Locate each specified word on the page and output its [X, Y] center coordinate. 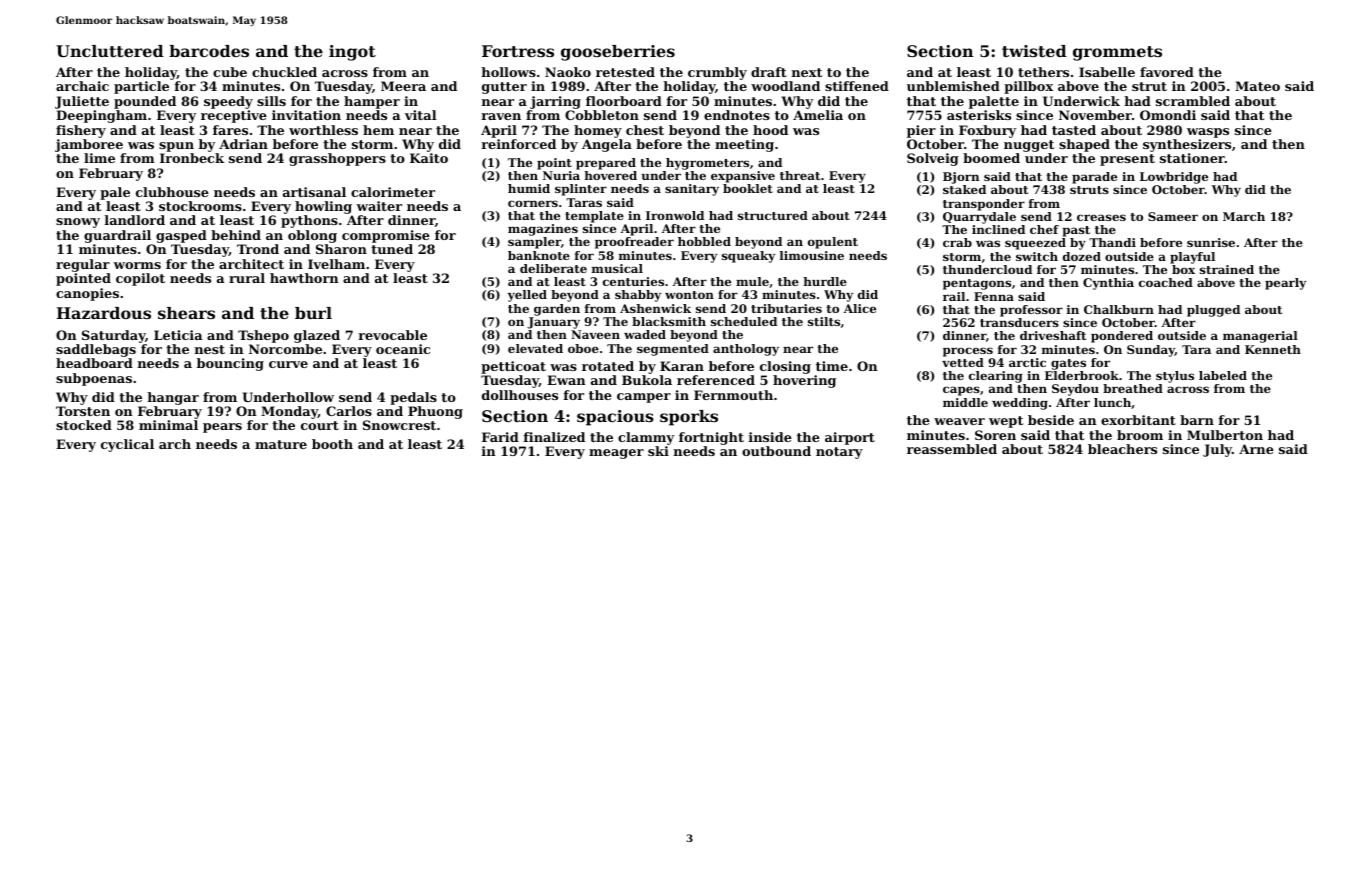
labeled [1223, 375]
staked [964, 189]
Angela [607, 145]
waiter [379, 206]
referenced [716, 380]
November [1095, 115]
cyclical [127, 445]
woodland [785, 86]
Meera [403, 86]
